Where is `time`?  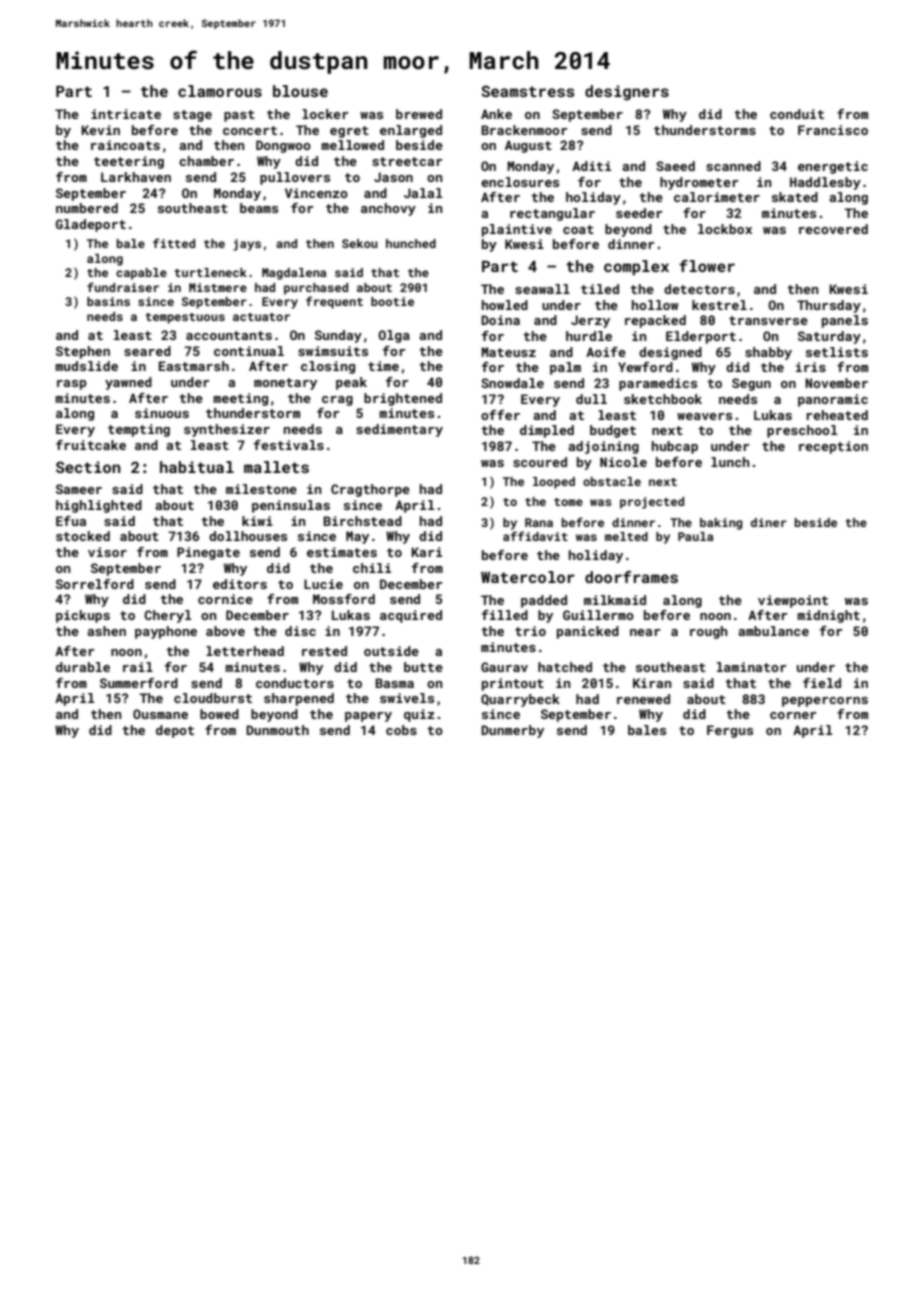
time is located at coordinates (383, 366).
